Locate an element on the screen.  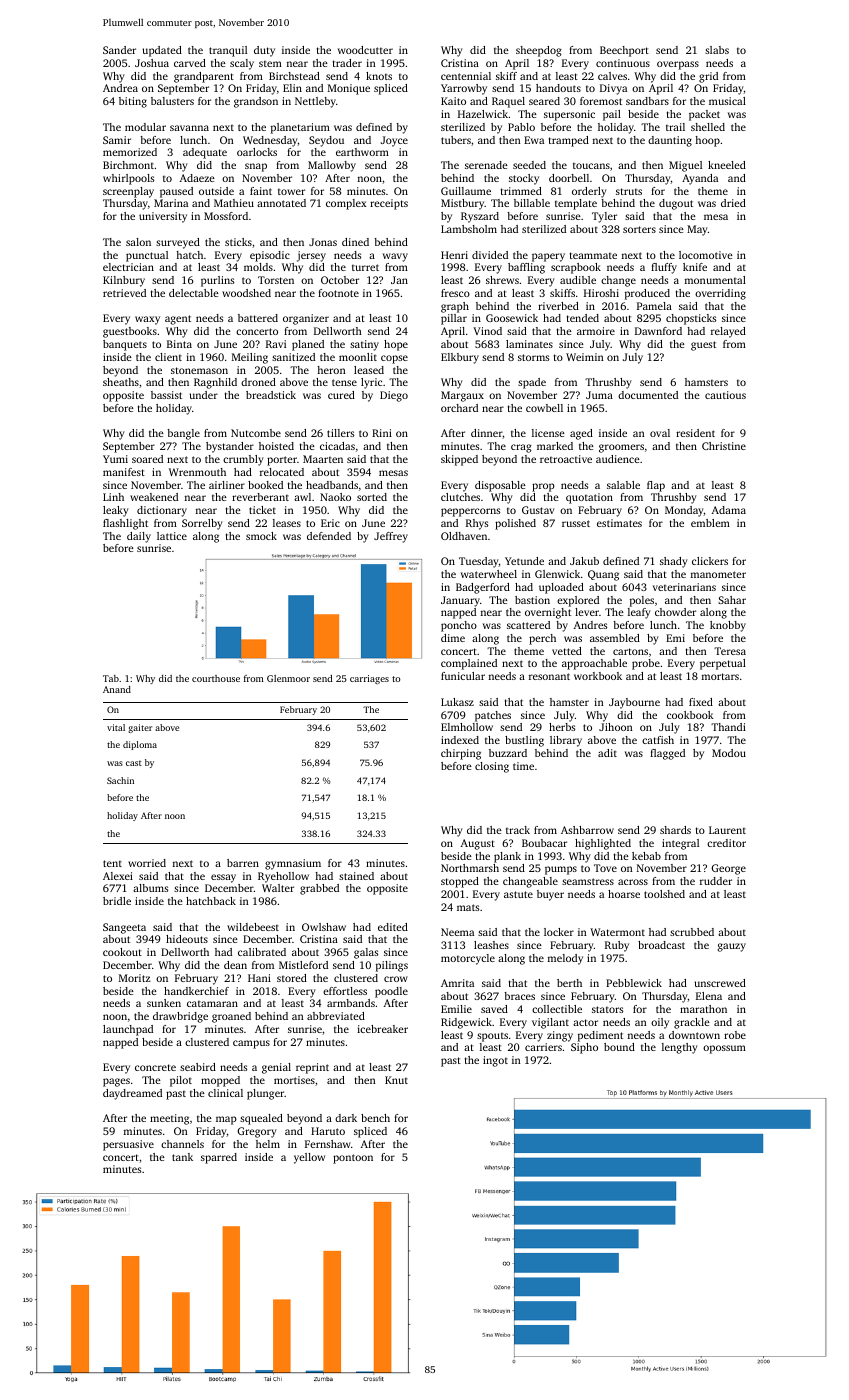
pages is located at coordinates (116, 1082).
